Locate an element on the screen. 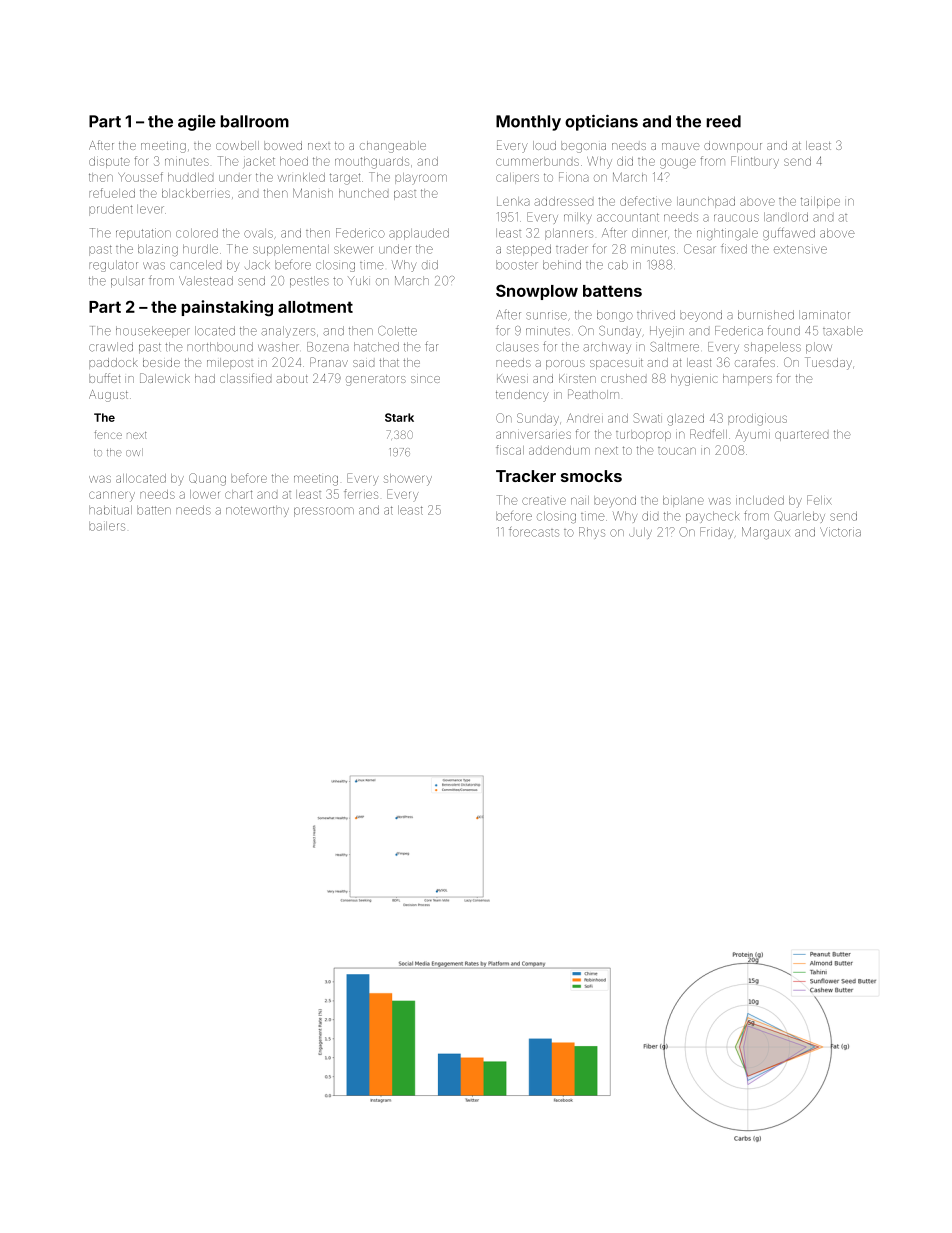  pulsar is located at coordinates (127, 282).
